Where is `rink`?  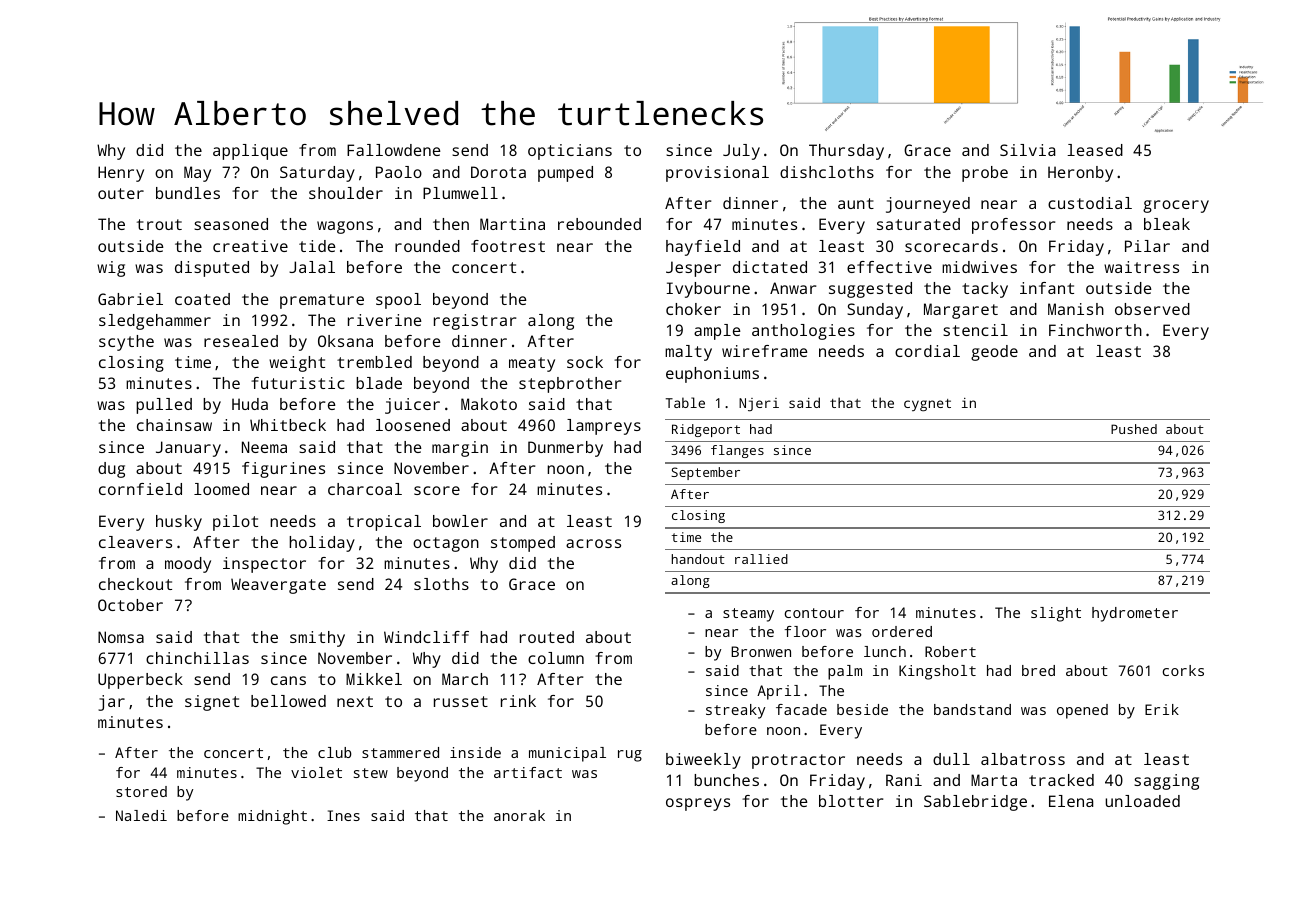 rink is located at coordinates (518, 701).
